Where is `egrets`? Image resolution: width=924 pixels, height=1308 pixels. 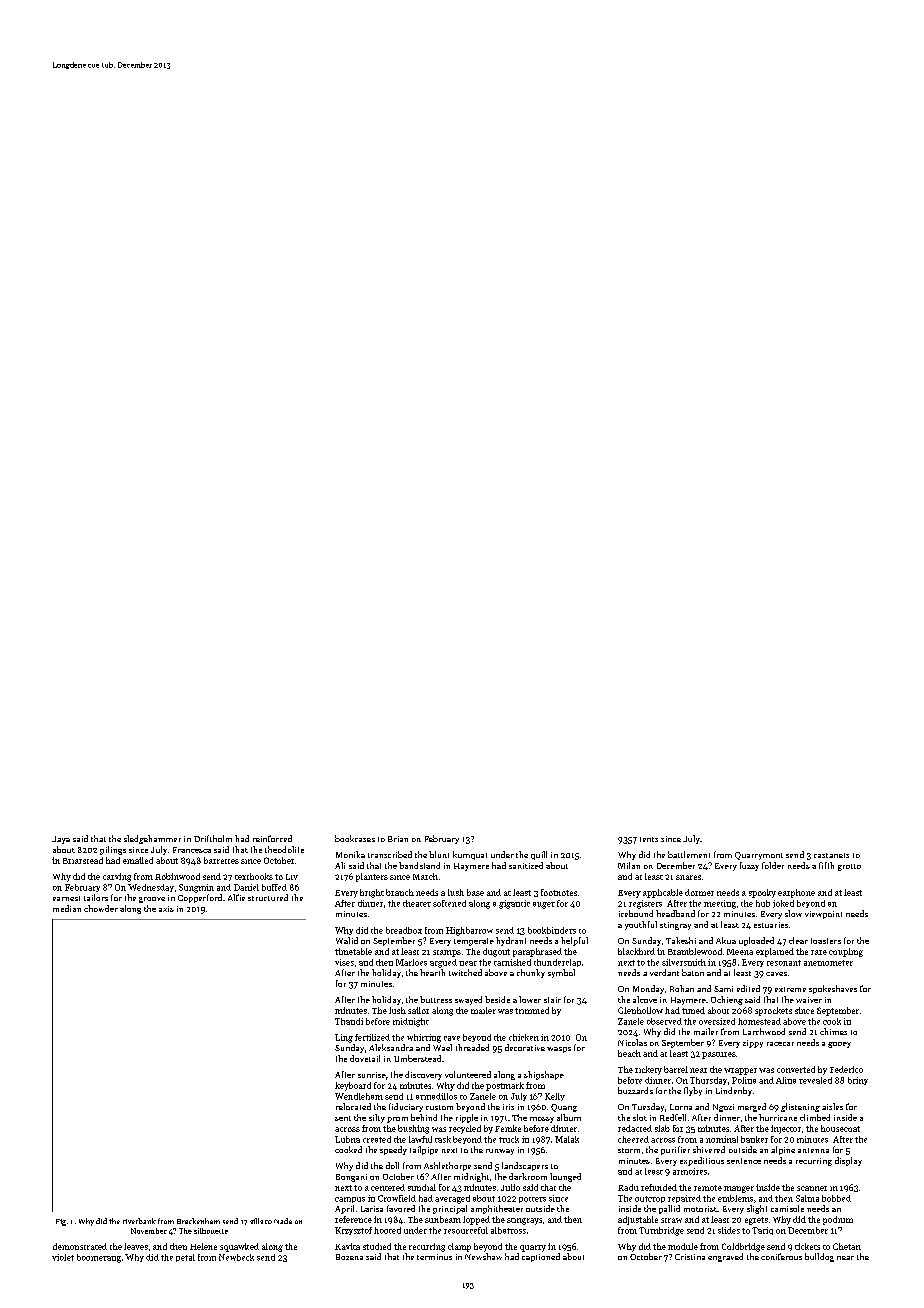 egrets is located at coordinates (756, 1221).
